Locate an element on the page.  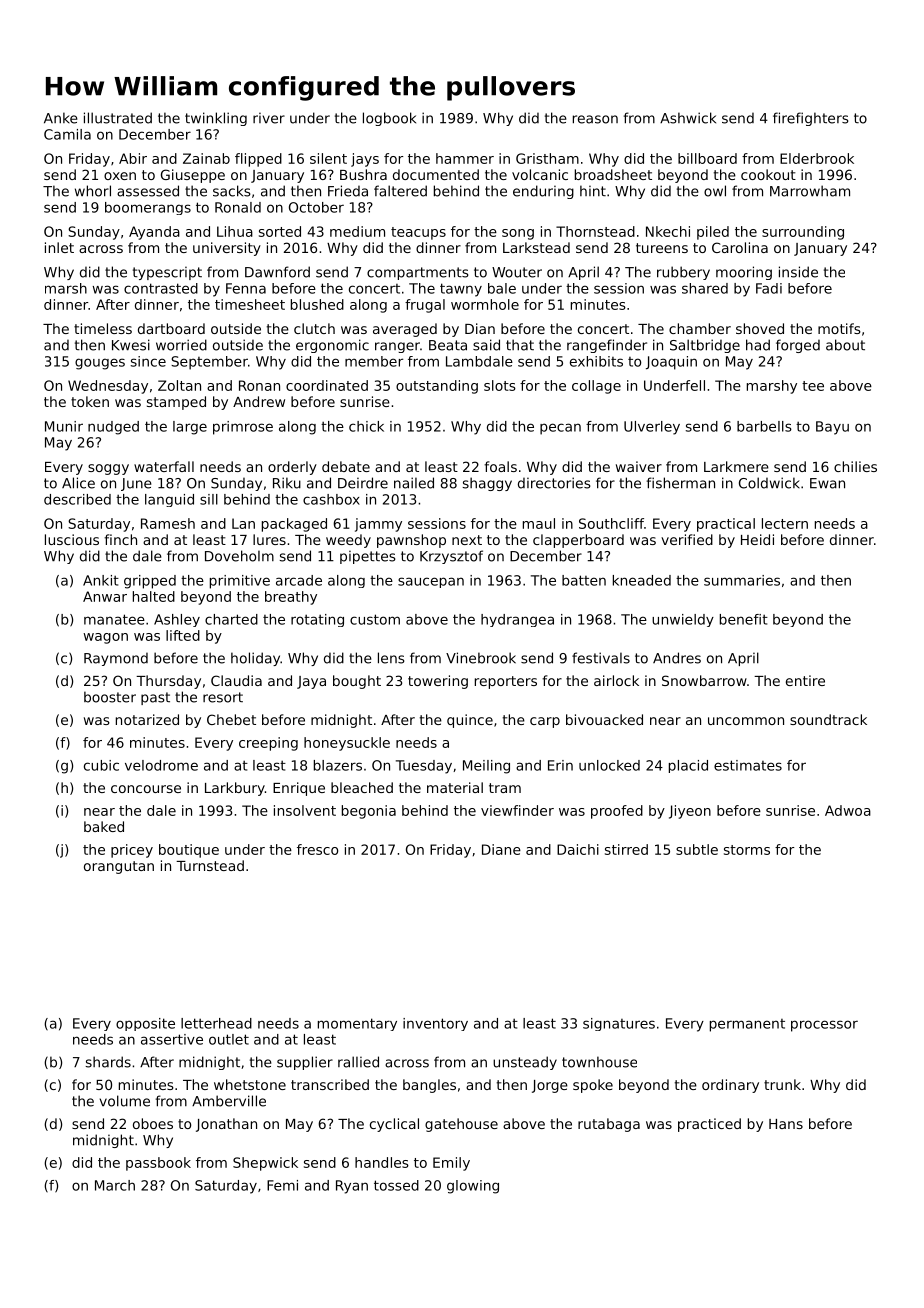
inside is located at coordinates (798, 272).
